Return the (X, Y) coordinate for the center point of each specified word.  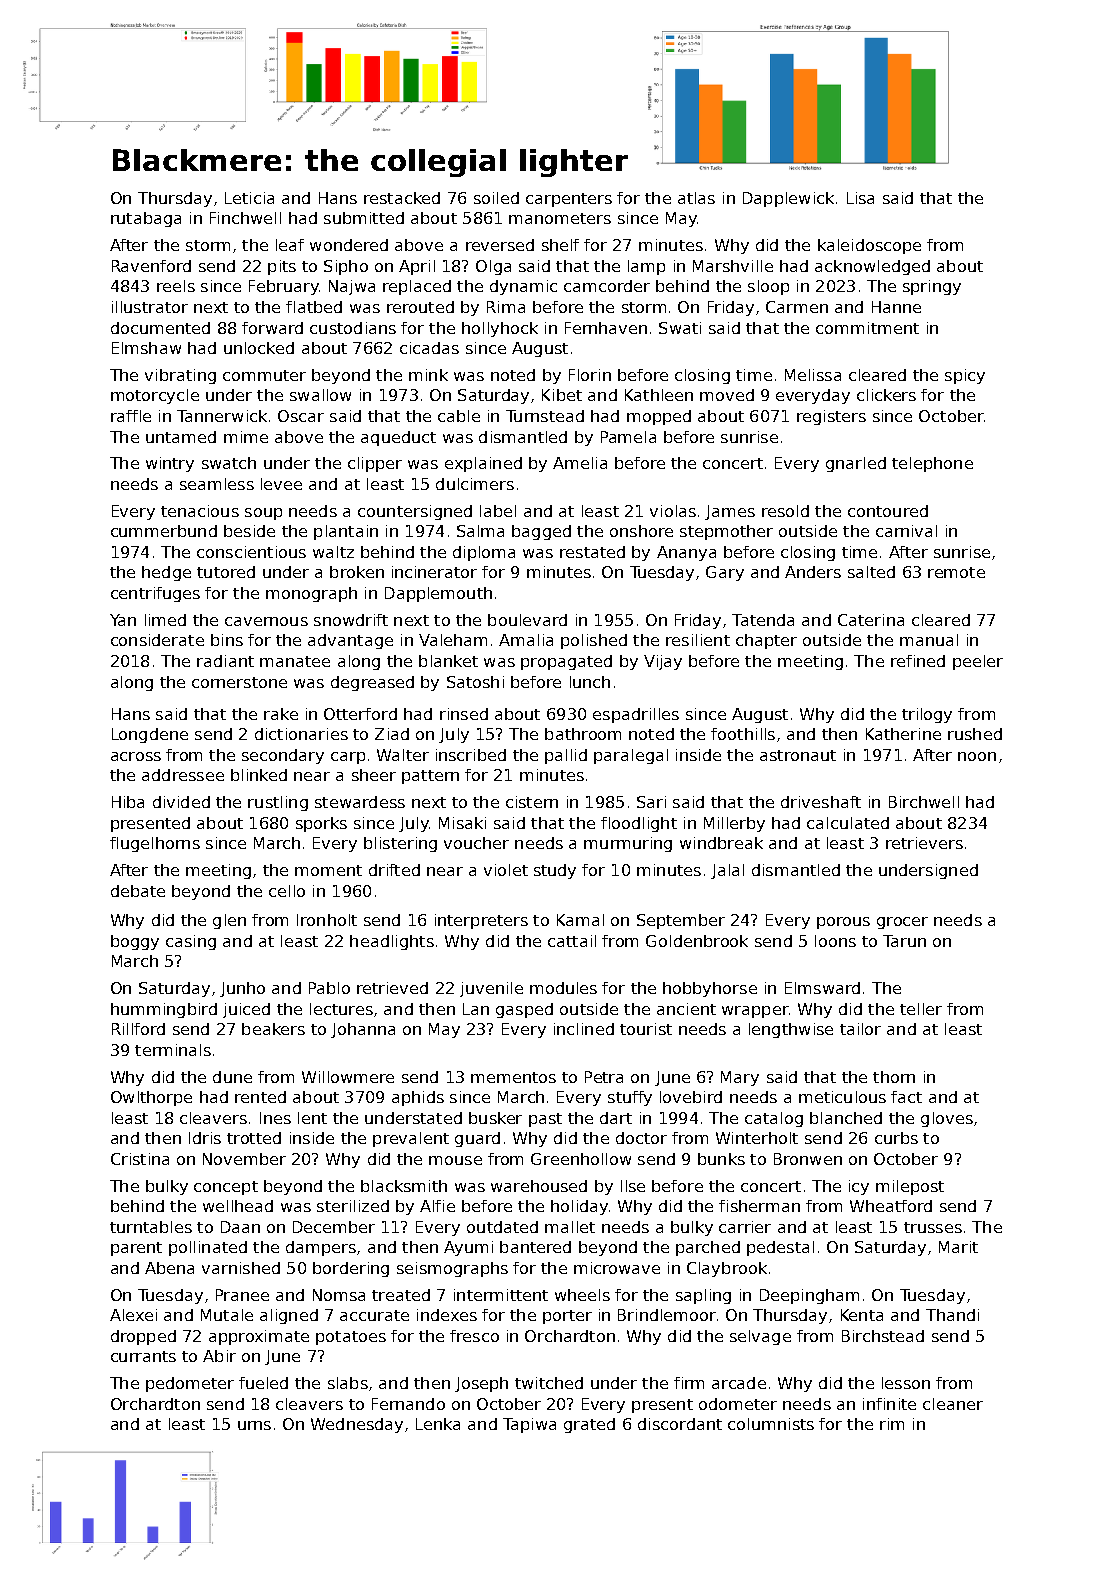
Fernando (408, 1404)
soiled (496, 198)
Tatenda (763, 620)
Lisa (860, 198)
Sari (651, 802)
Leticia (249, 198)
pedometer (190, 1384)
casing (191, 942)
